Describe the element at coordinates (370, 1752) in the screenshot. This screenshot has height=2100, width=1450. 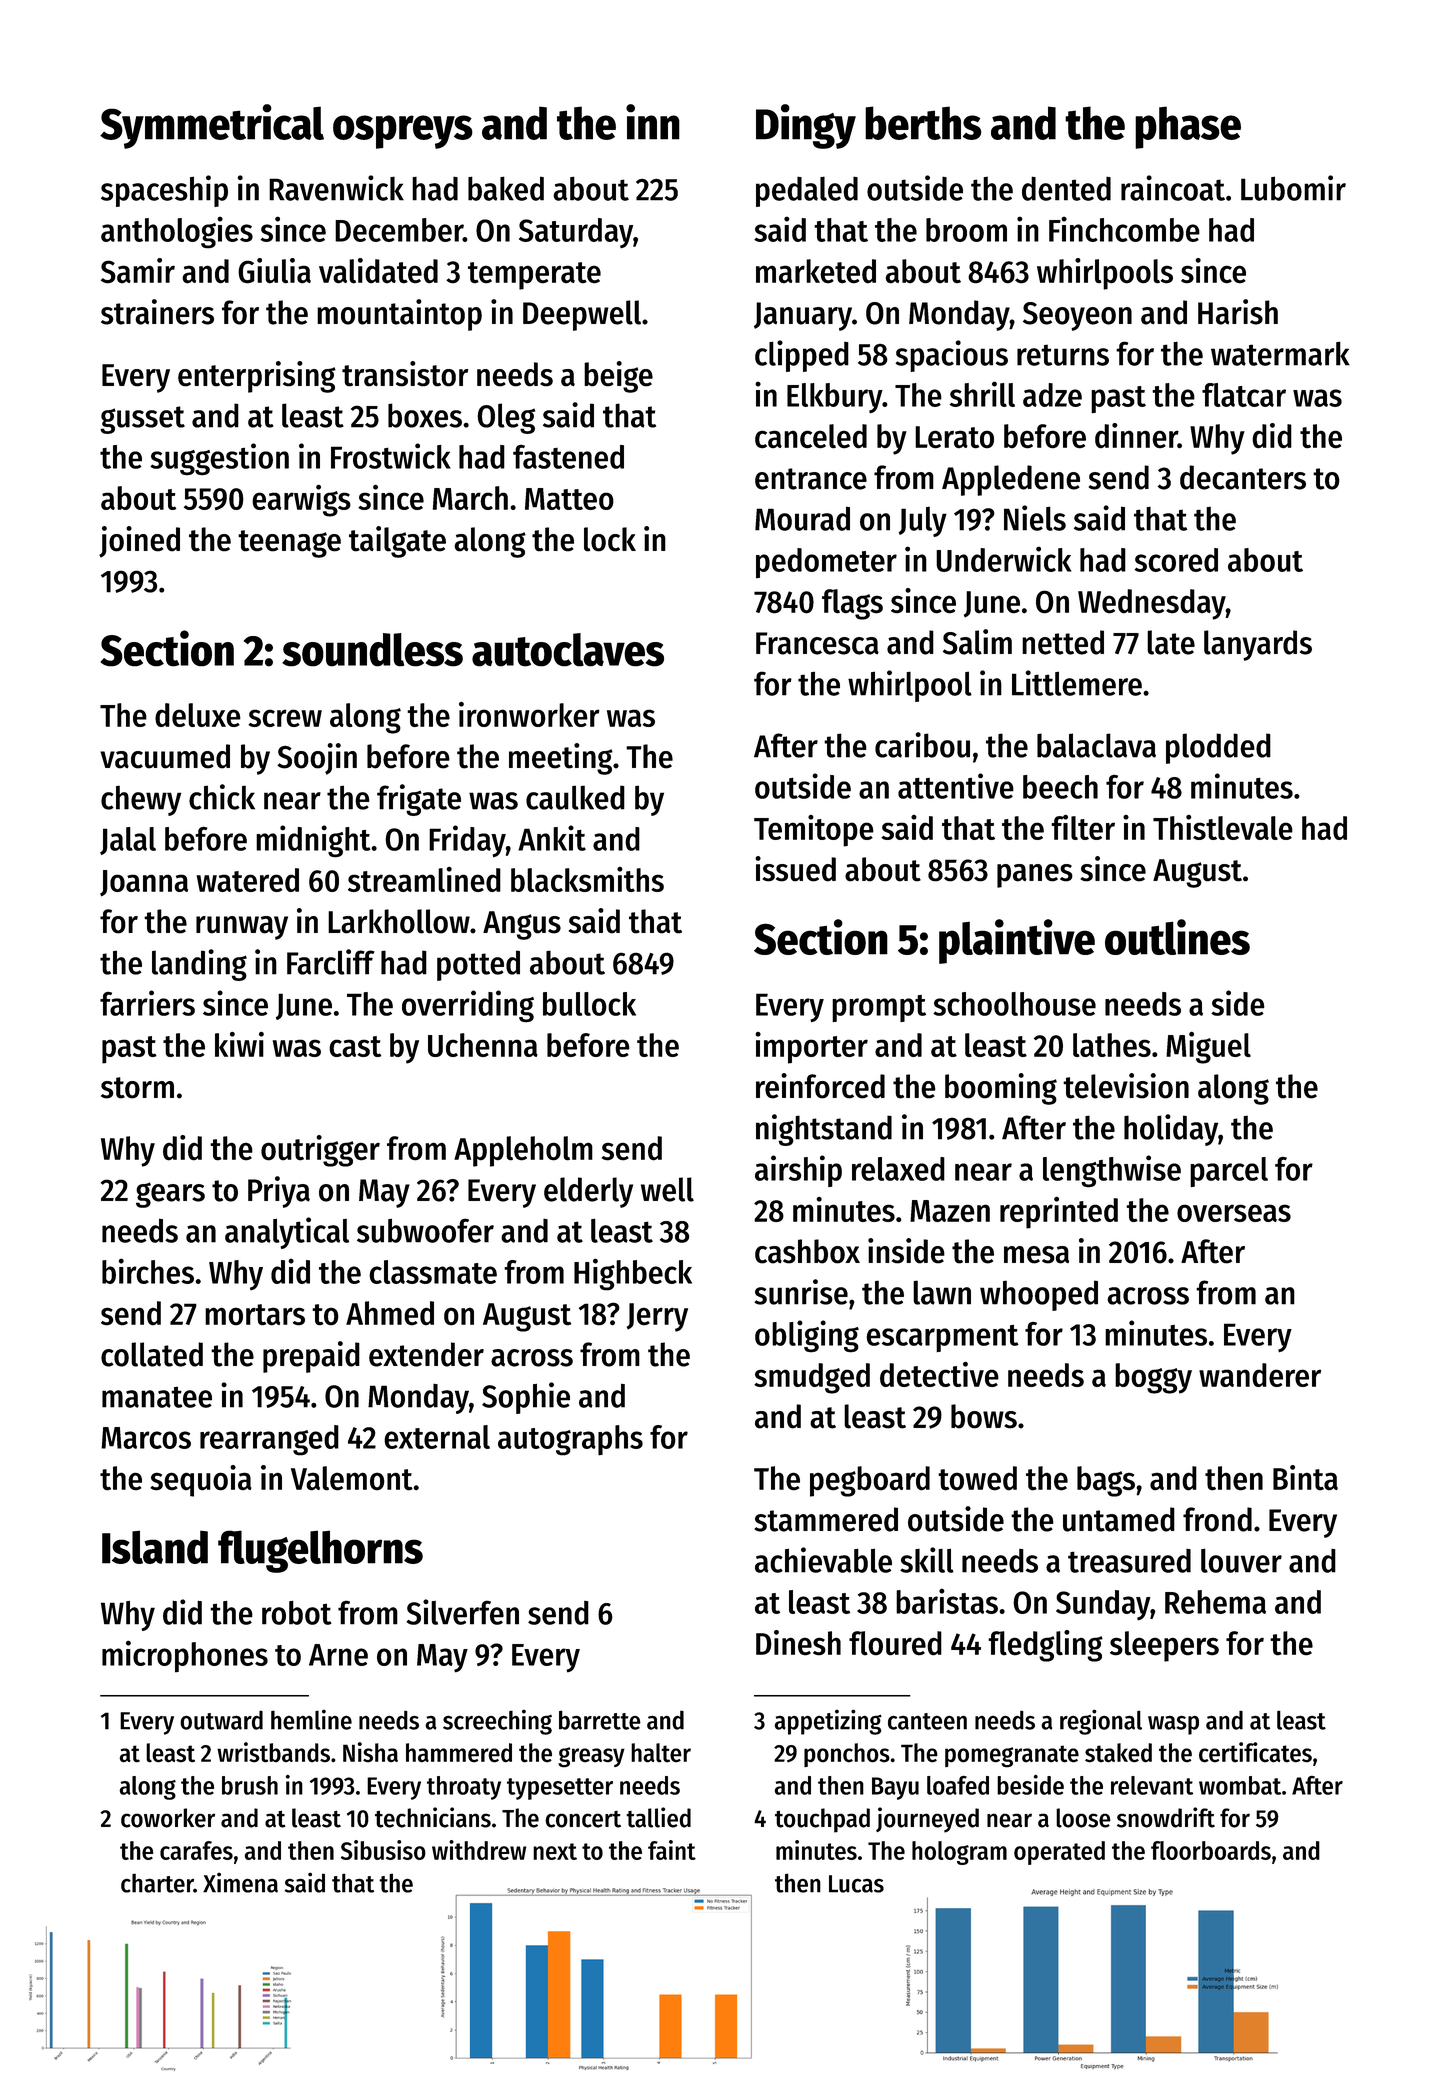
I see `Nisha` at that location.
